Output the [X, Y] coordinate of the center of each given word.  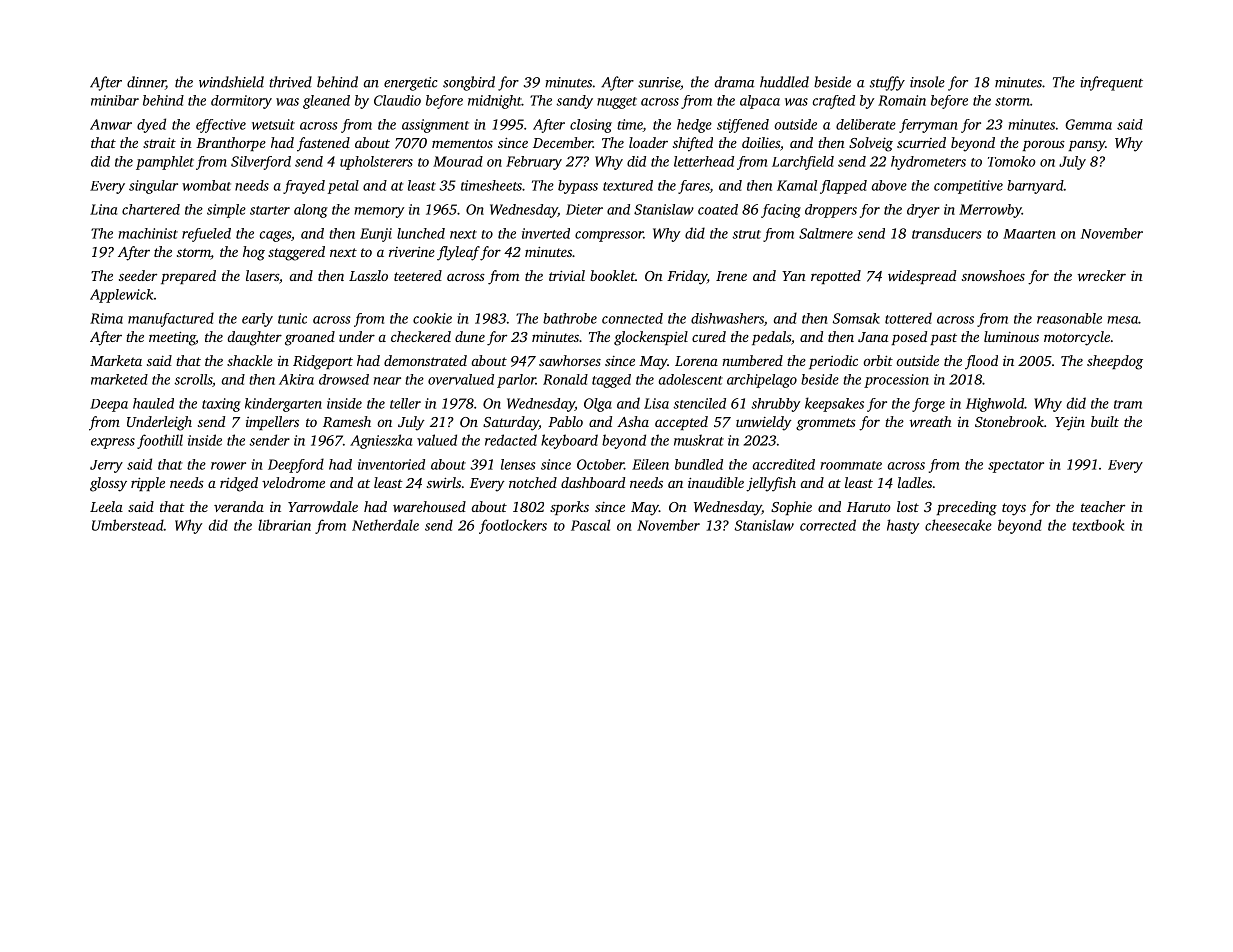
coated [718, 209]
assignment [435, 126]
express [113, 443]
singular [153, 187]
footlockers [513, 526]
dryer [923, 211]
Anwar [111, 124]
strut [746, 234]
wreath [930, 421]
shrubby [775, 405]
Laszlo [368, 275]
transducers [946, 233]
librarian [284, 525]
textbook [1098, 525]
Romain [902, 100]
